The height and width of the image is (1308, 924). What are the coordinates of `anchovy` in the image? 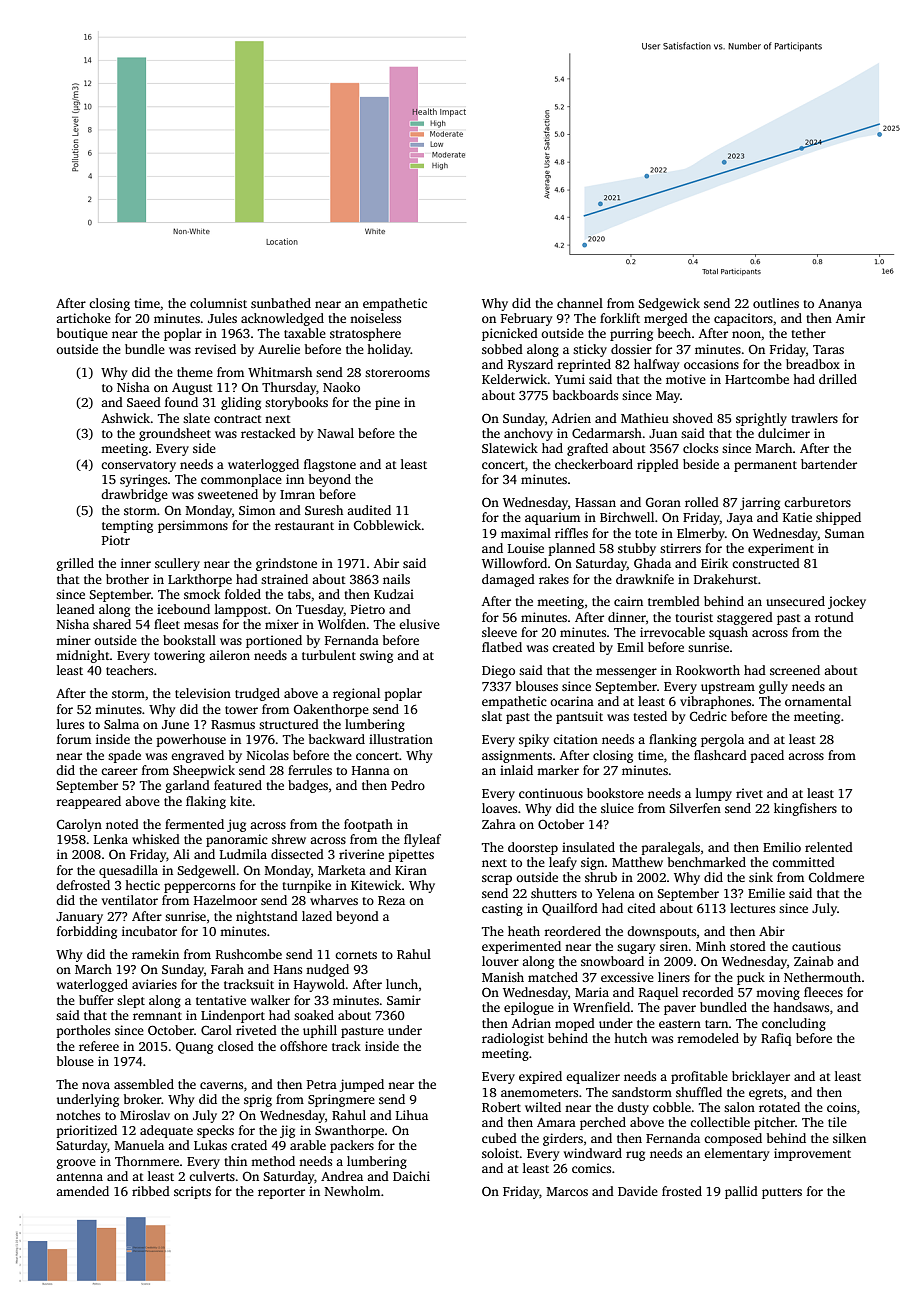 It's located at (528, 434).
